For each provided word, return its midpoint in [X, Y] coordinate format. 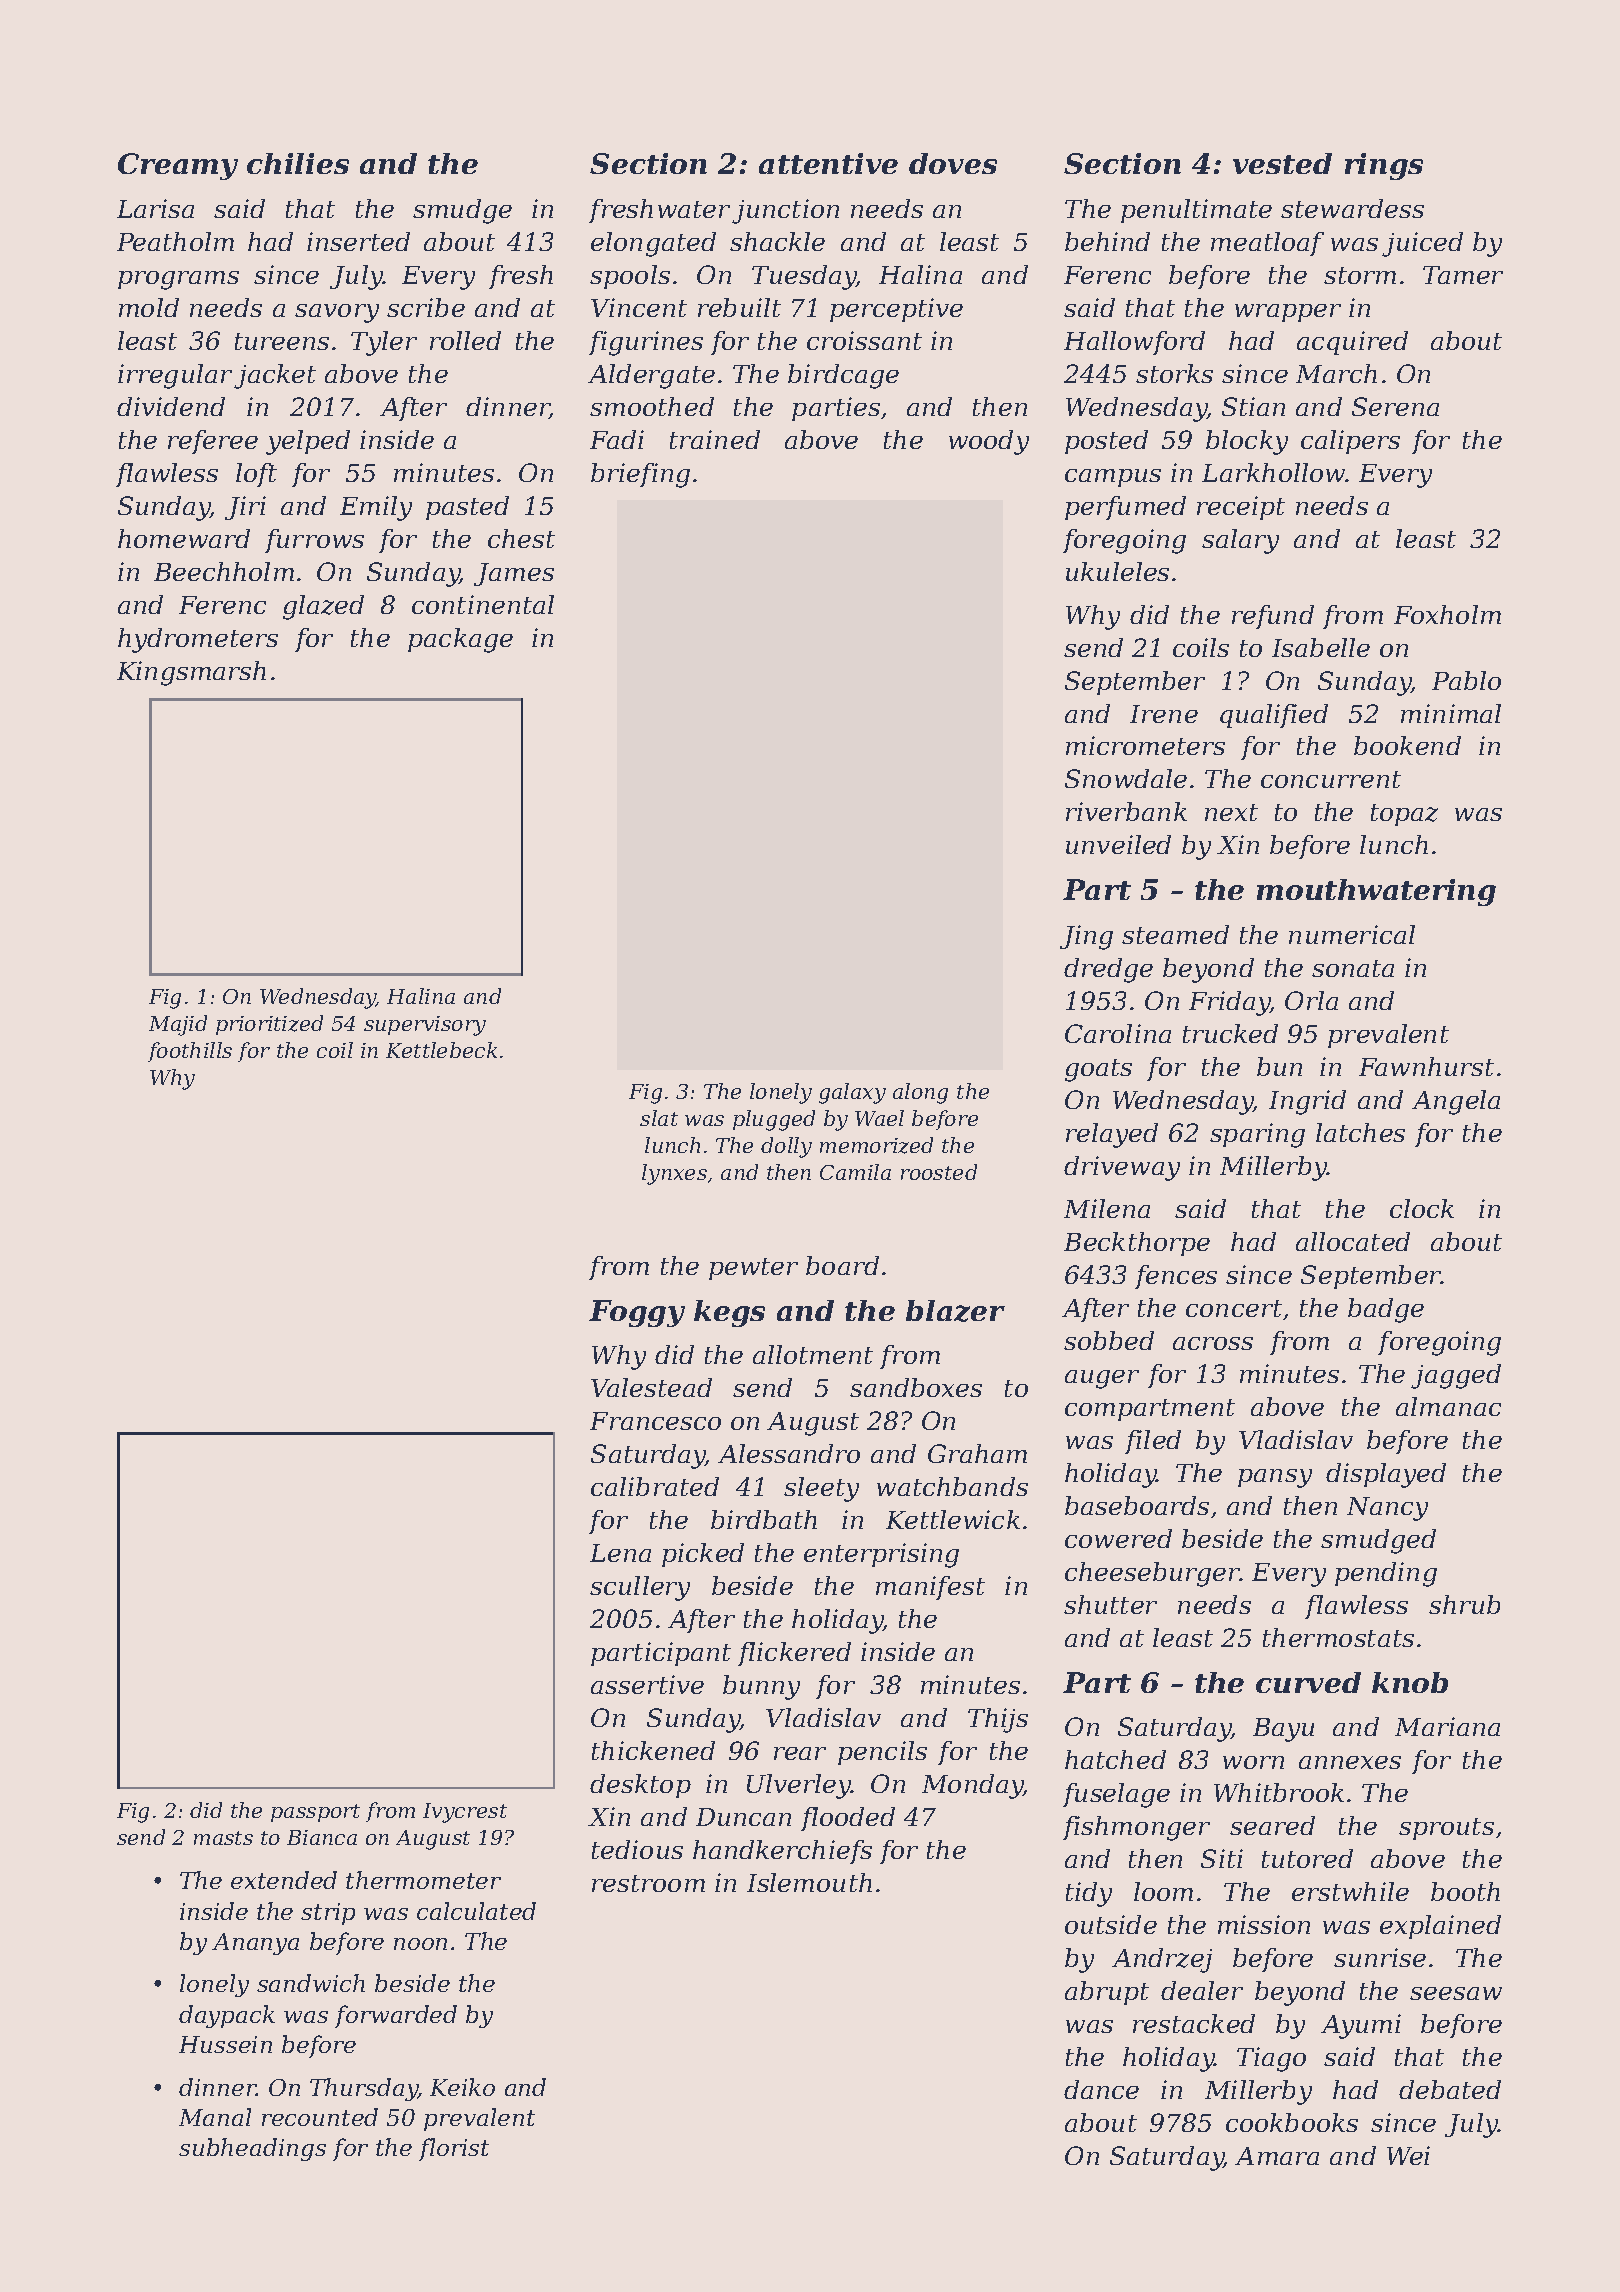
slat [659, 1118]
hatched [1115, 1759]
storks [1174, 373]
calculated [476, 1911]
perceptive [896, 310]
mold [149, 307]
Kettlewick [953, 1519]
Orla [1311, 1000]
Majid [178, 1025]
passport [315, 1813]
